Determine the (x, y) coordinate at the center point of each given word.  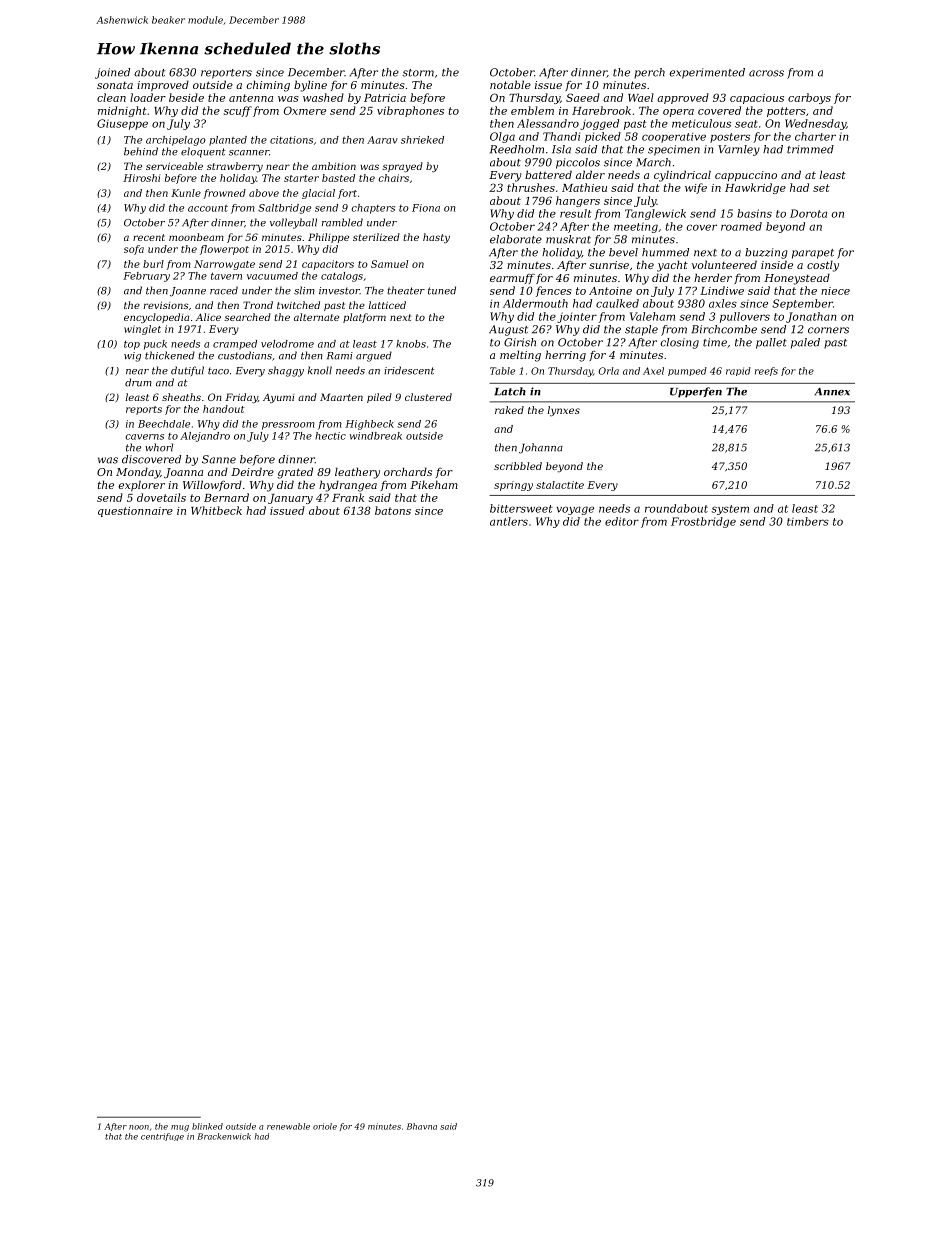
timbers (808, 521)
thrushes (531, 187)
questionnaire (135, 512)
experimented (707, 73)
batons (393, 510)
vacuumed (272, 276)
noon (139, 1127)
